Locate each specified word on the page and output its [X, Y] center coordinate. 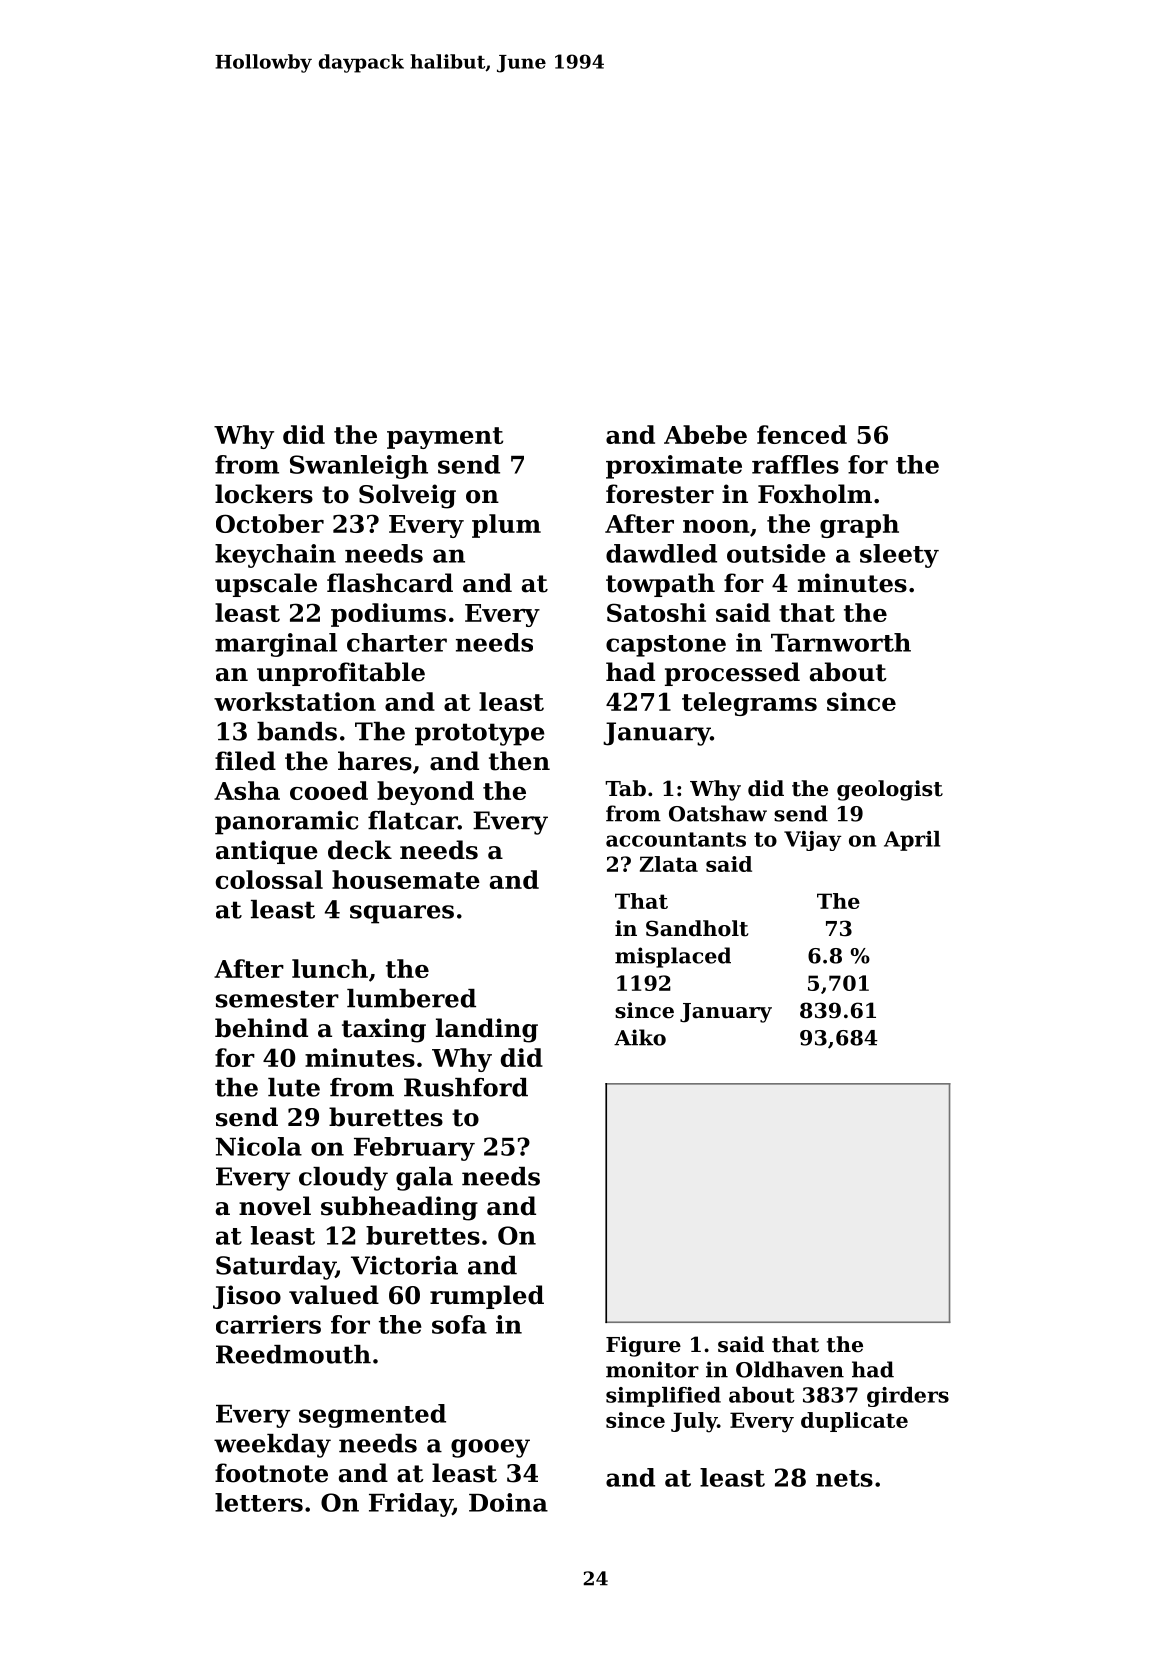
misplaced [673, 957]
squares [402, 914]
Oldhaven [790, 1369]
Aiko [640, 1037]
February [414, 1149]
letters [259, 1502]
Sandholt [697, 928]
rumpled [487, 1297]
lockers [264, 494]
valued [334, 1295]
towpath [660, 585]
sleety [899, 556]
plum [506, 526]
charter [397, 642]
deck [360, 850]
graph [859, 526]
